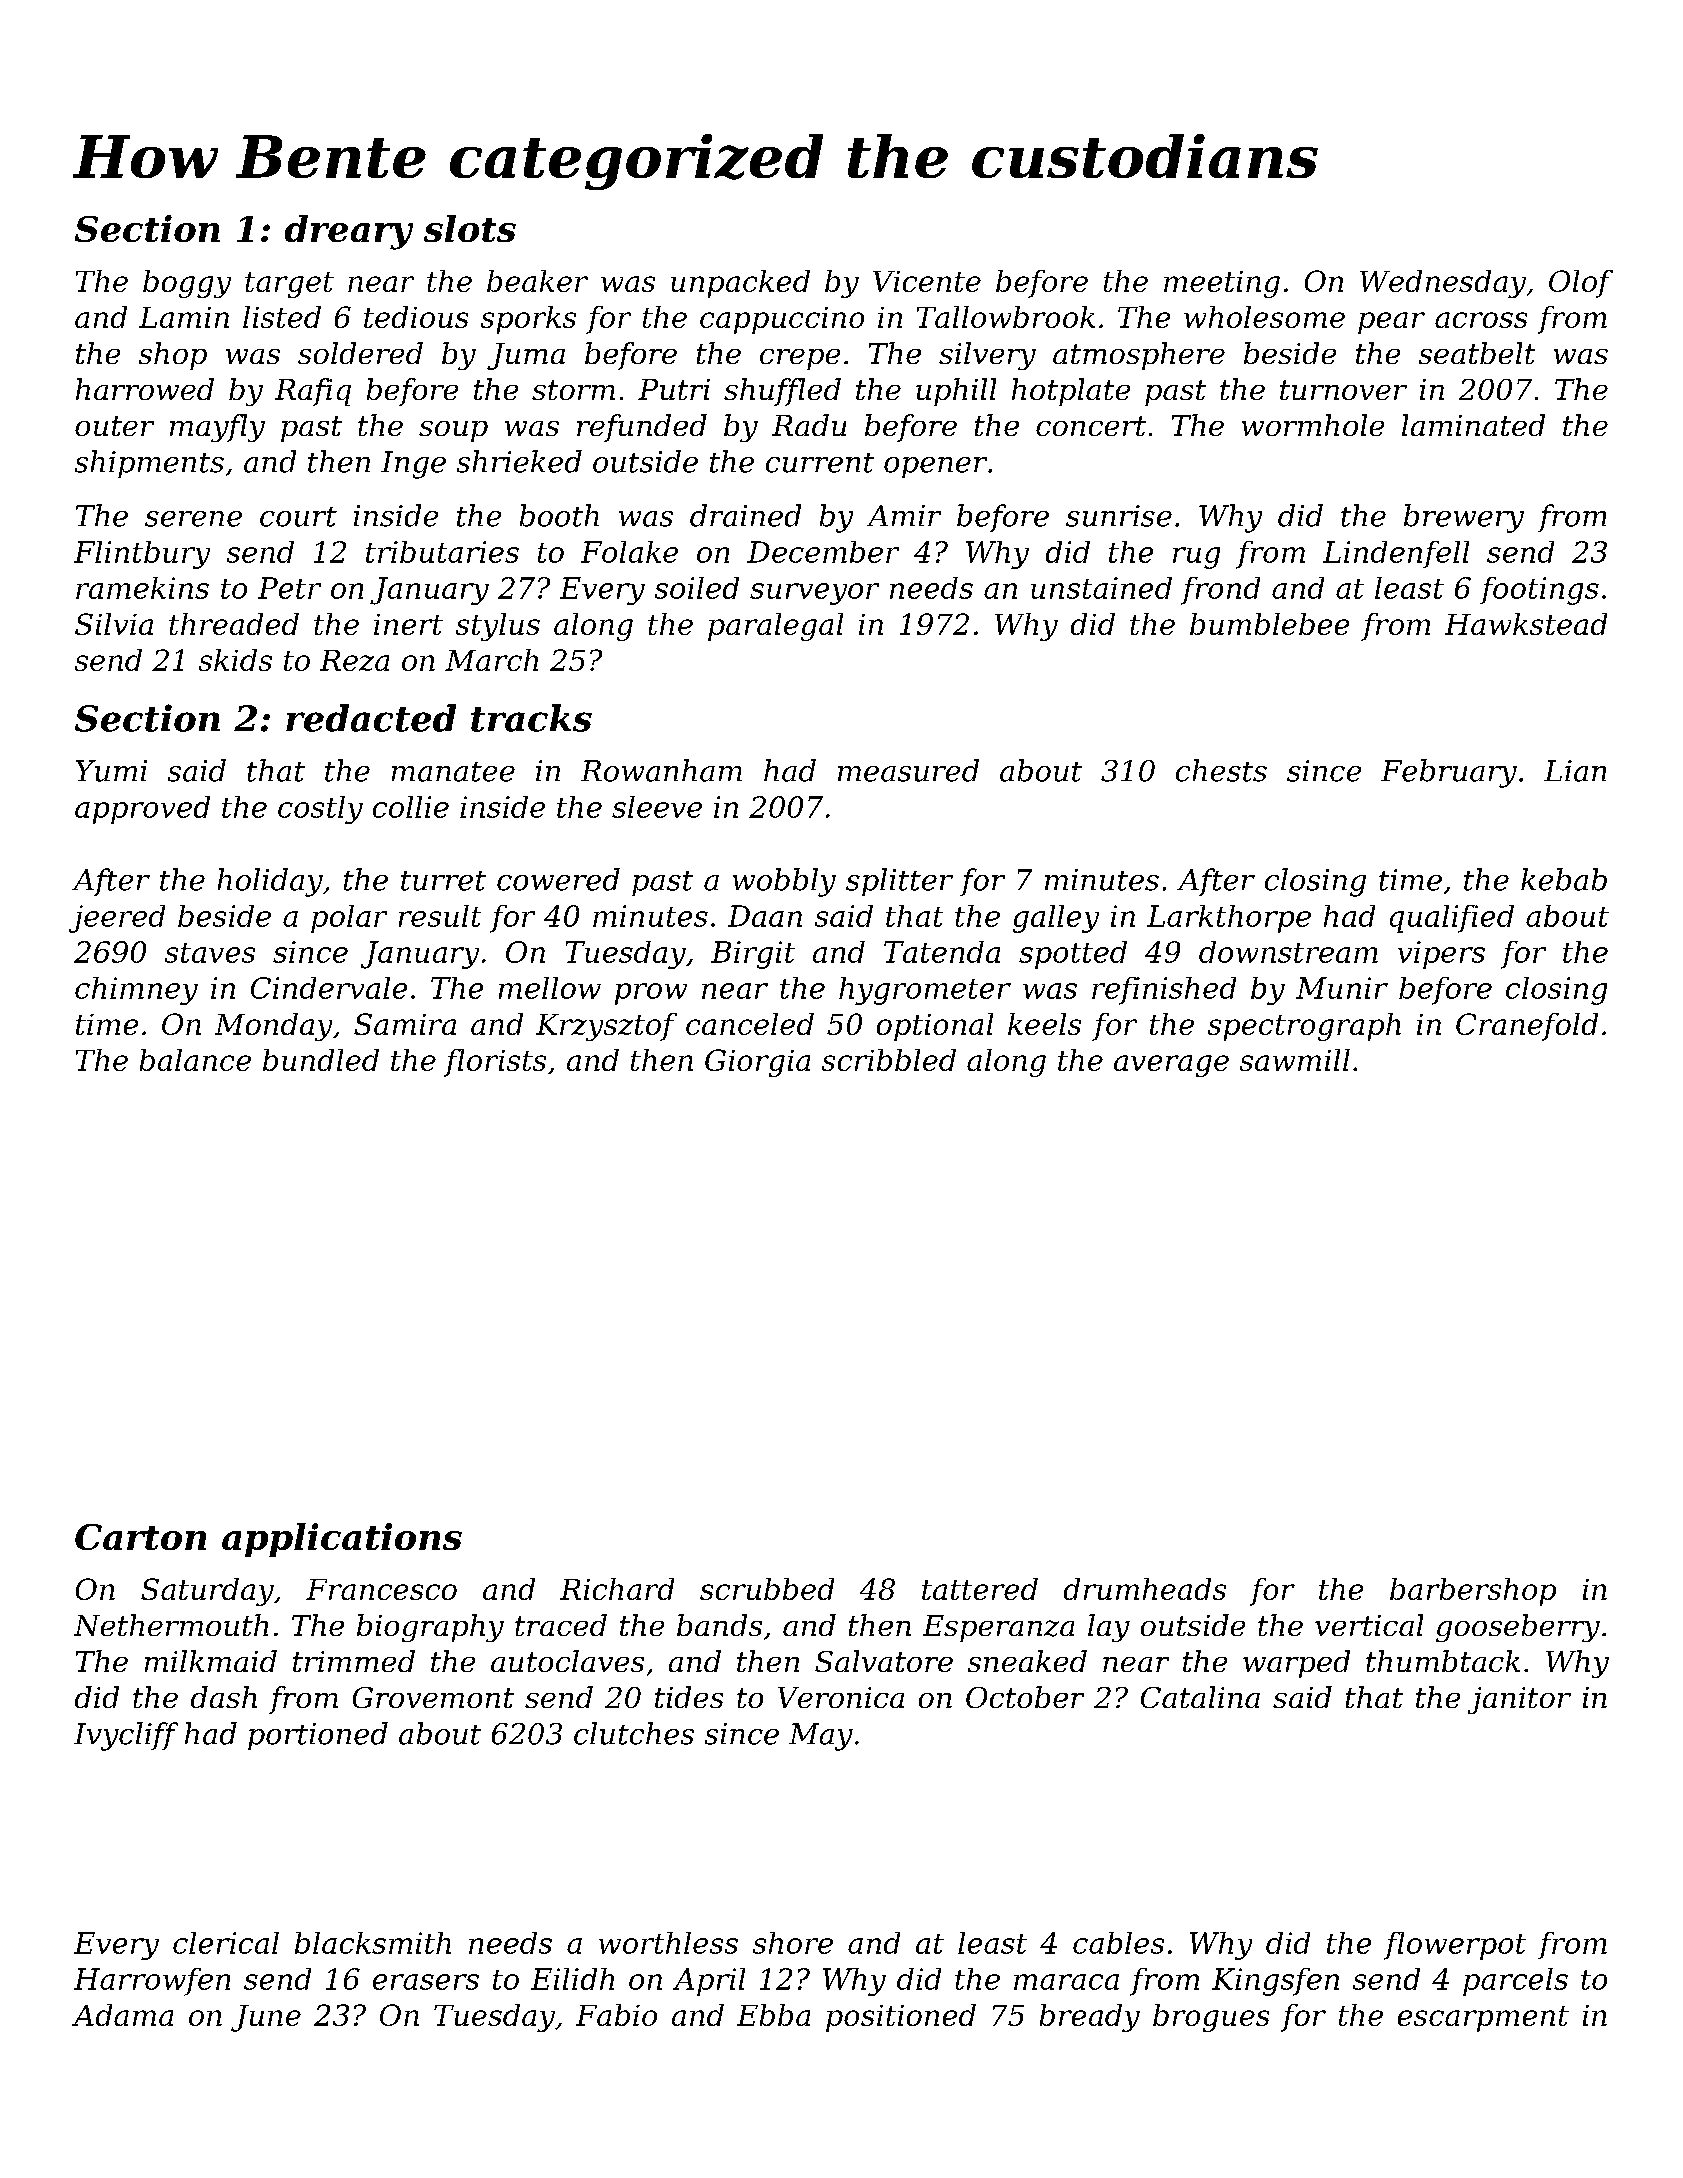 The image size is (1683, 2178). I want to click on Cranefold, so click(1527, 1027).
